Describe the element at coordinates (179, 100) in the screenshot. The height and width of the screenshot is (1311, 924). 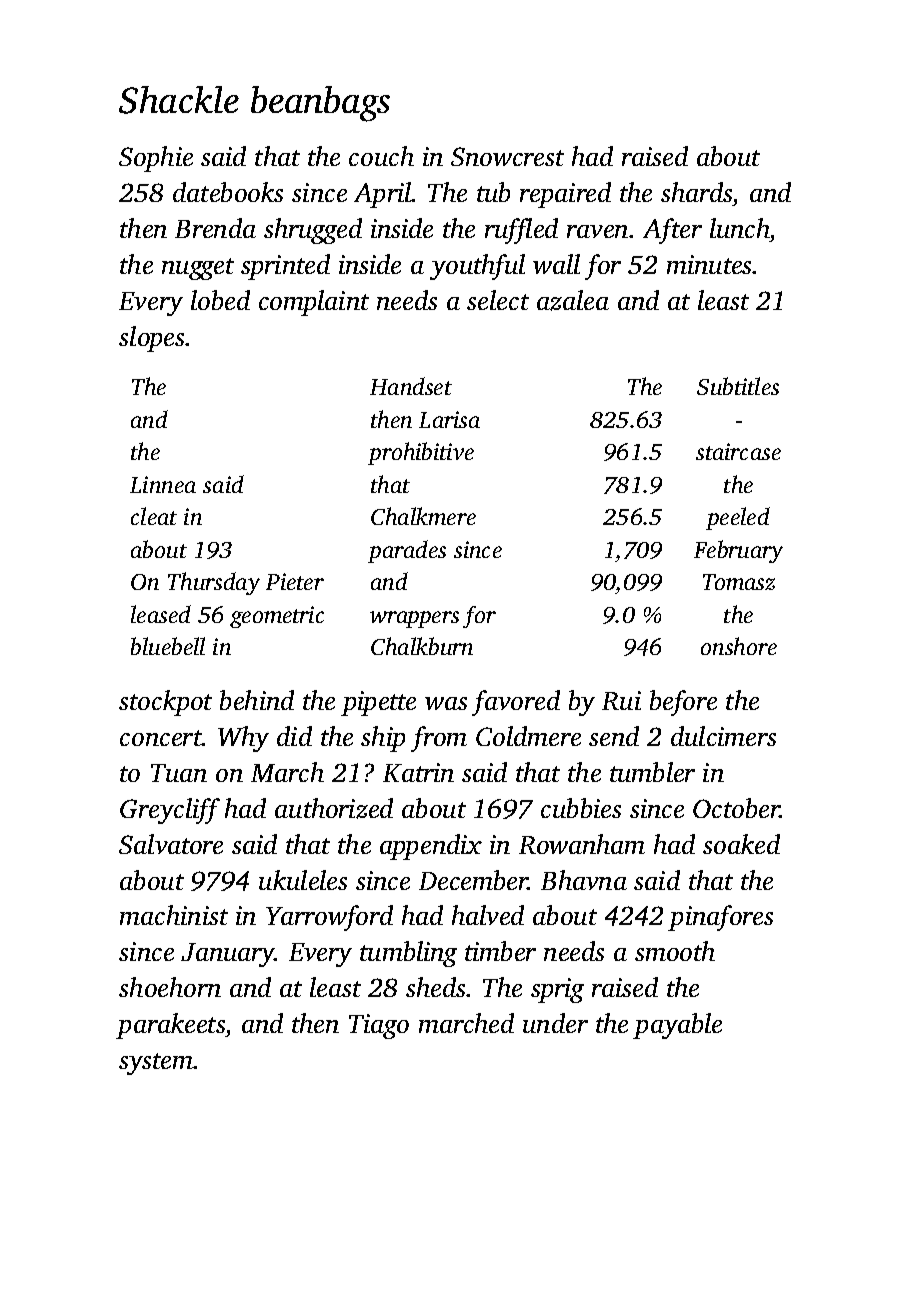
I see `Shackle` at that location.
